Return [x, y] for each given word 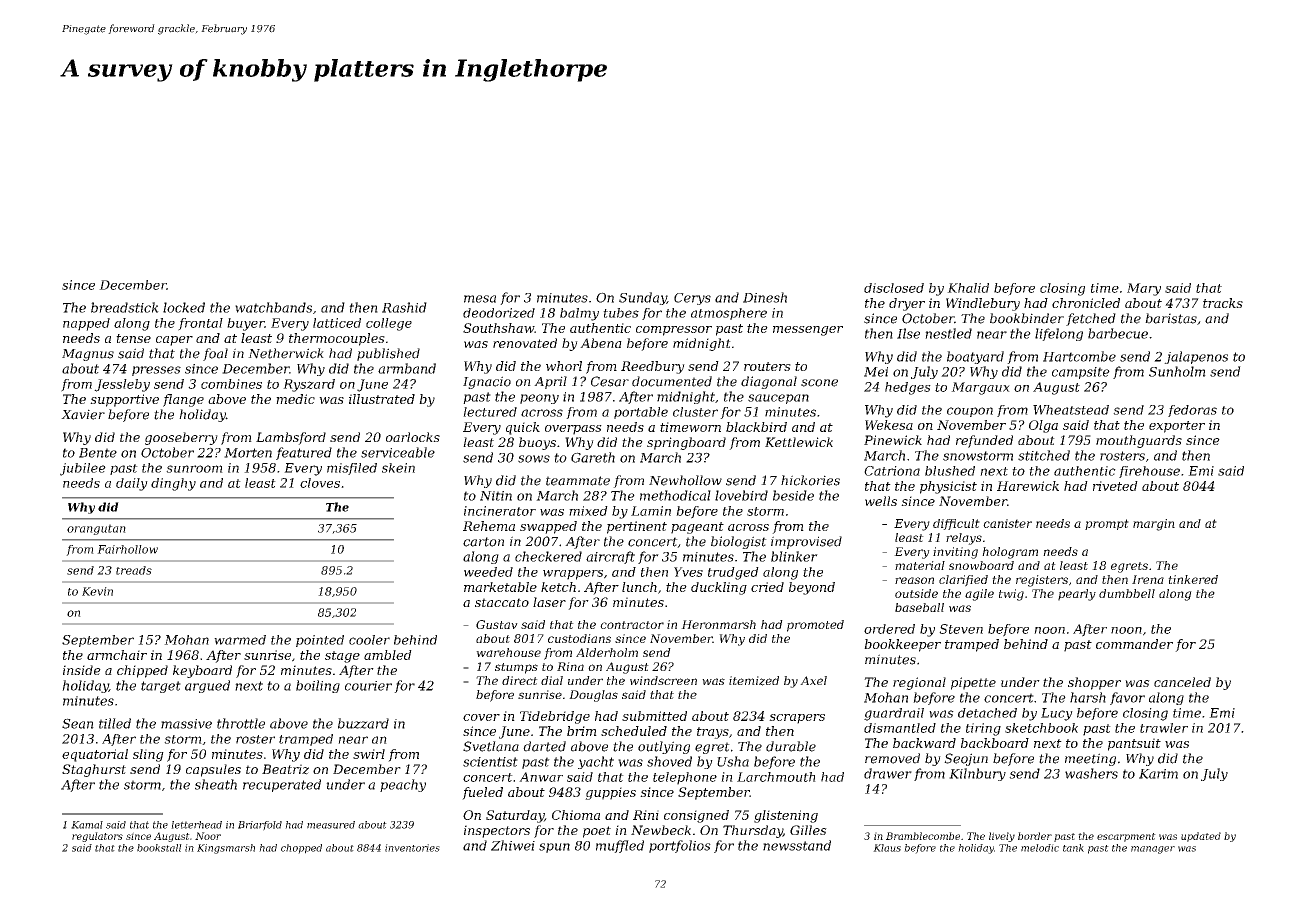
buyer [246, 324]
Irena [1148, 579]
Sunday [643, 298]
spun [554, 848]
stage [342, 657]
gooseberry [181, 438]
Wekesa [889, 425]
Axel [813, 680]
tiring [983, 729]
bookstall [159, 848]
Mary [1144, 289]
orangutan [96, 529]
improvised [806, 542]
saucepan [778, 399]
